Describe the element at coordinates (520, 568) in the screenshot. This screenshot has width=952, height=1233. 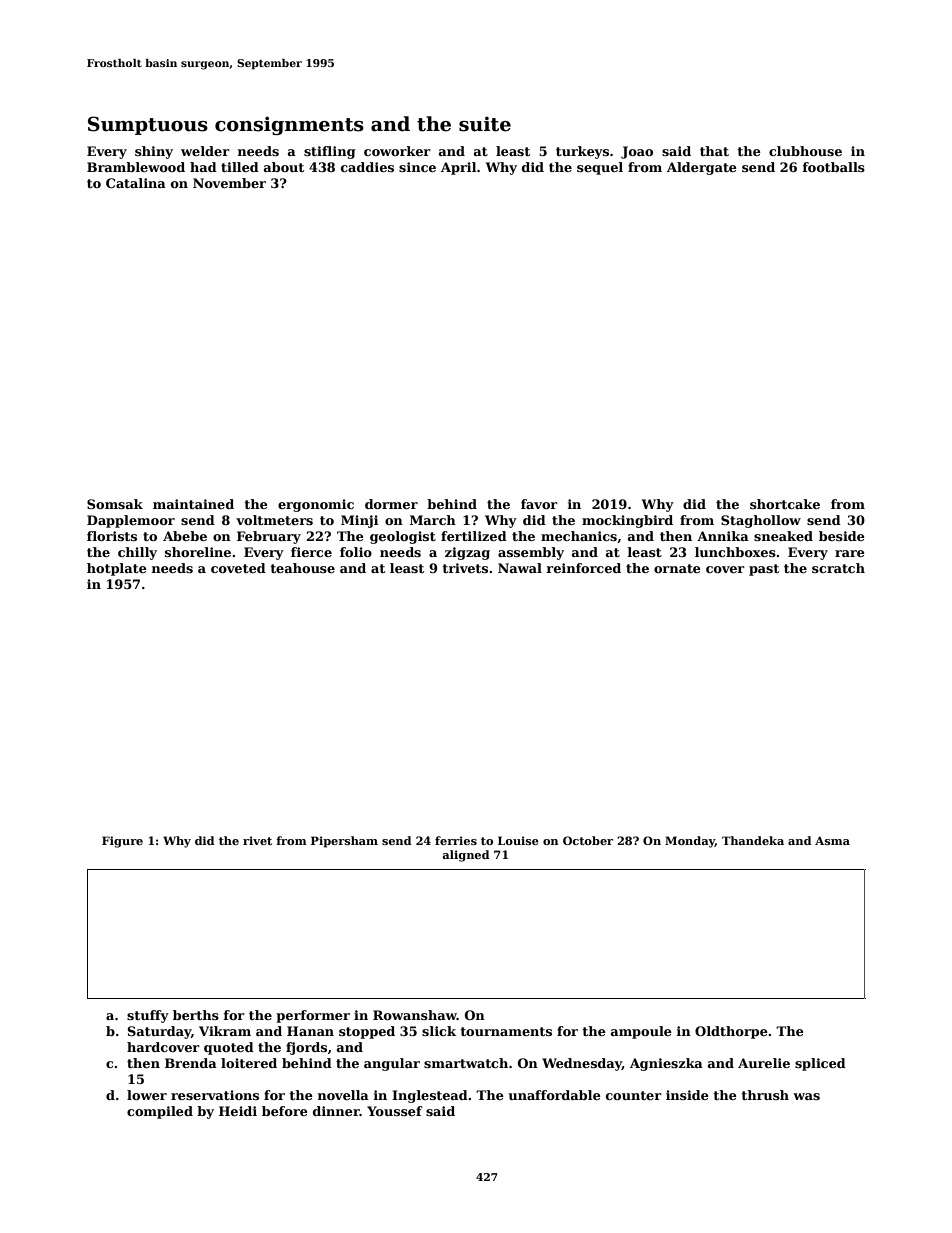
I see `Nawal` at that location.
